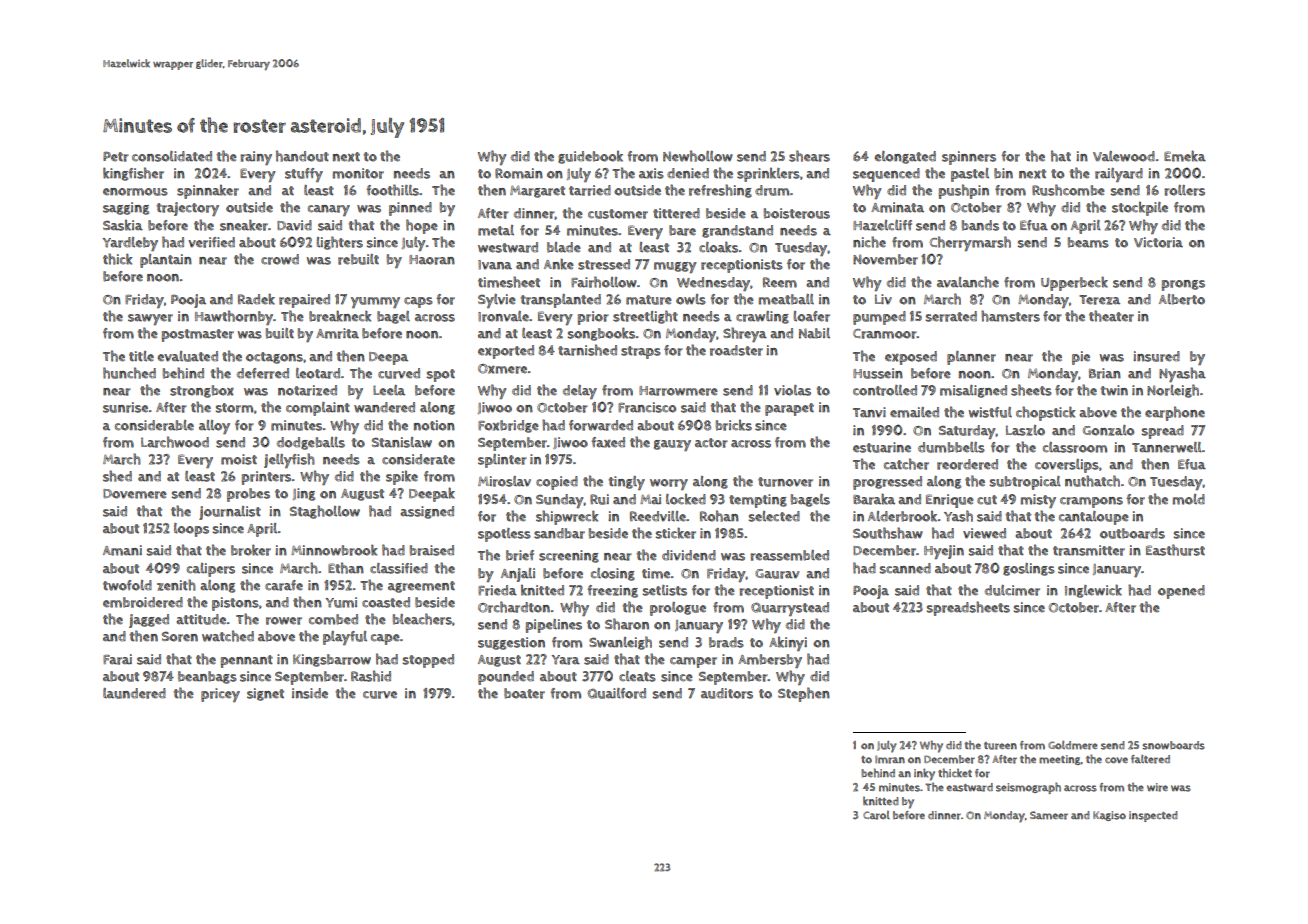 The image size is (1308, 924). I want to click on postmaster, so click(198, 335).
